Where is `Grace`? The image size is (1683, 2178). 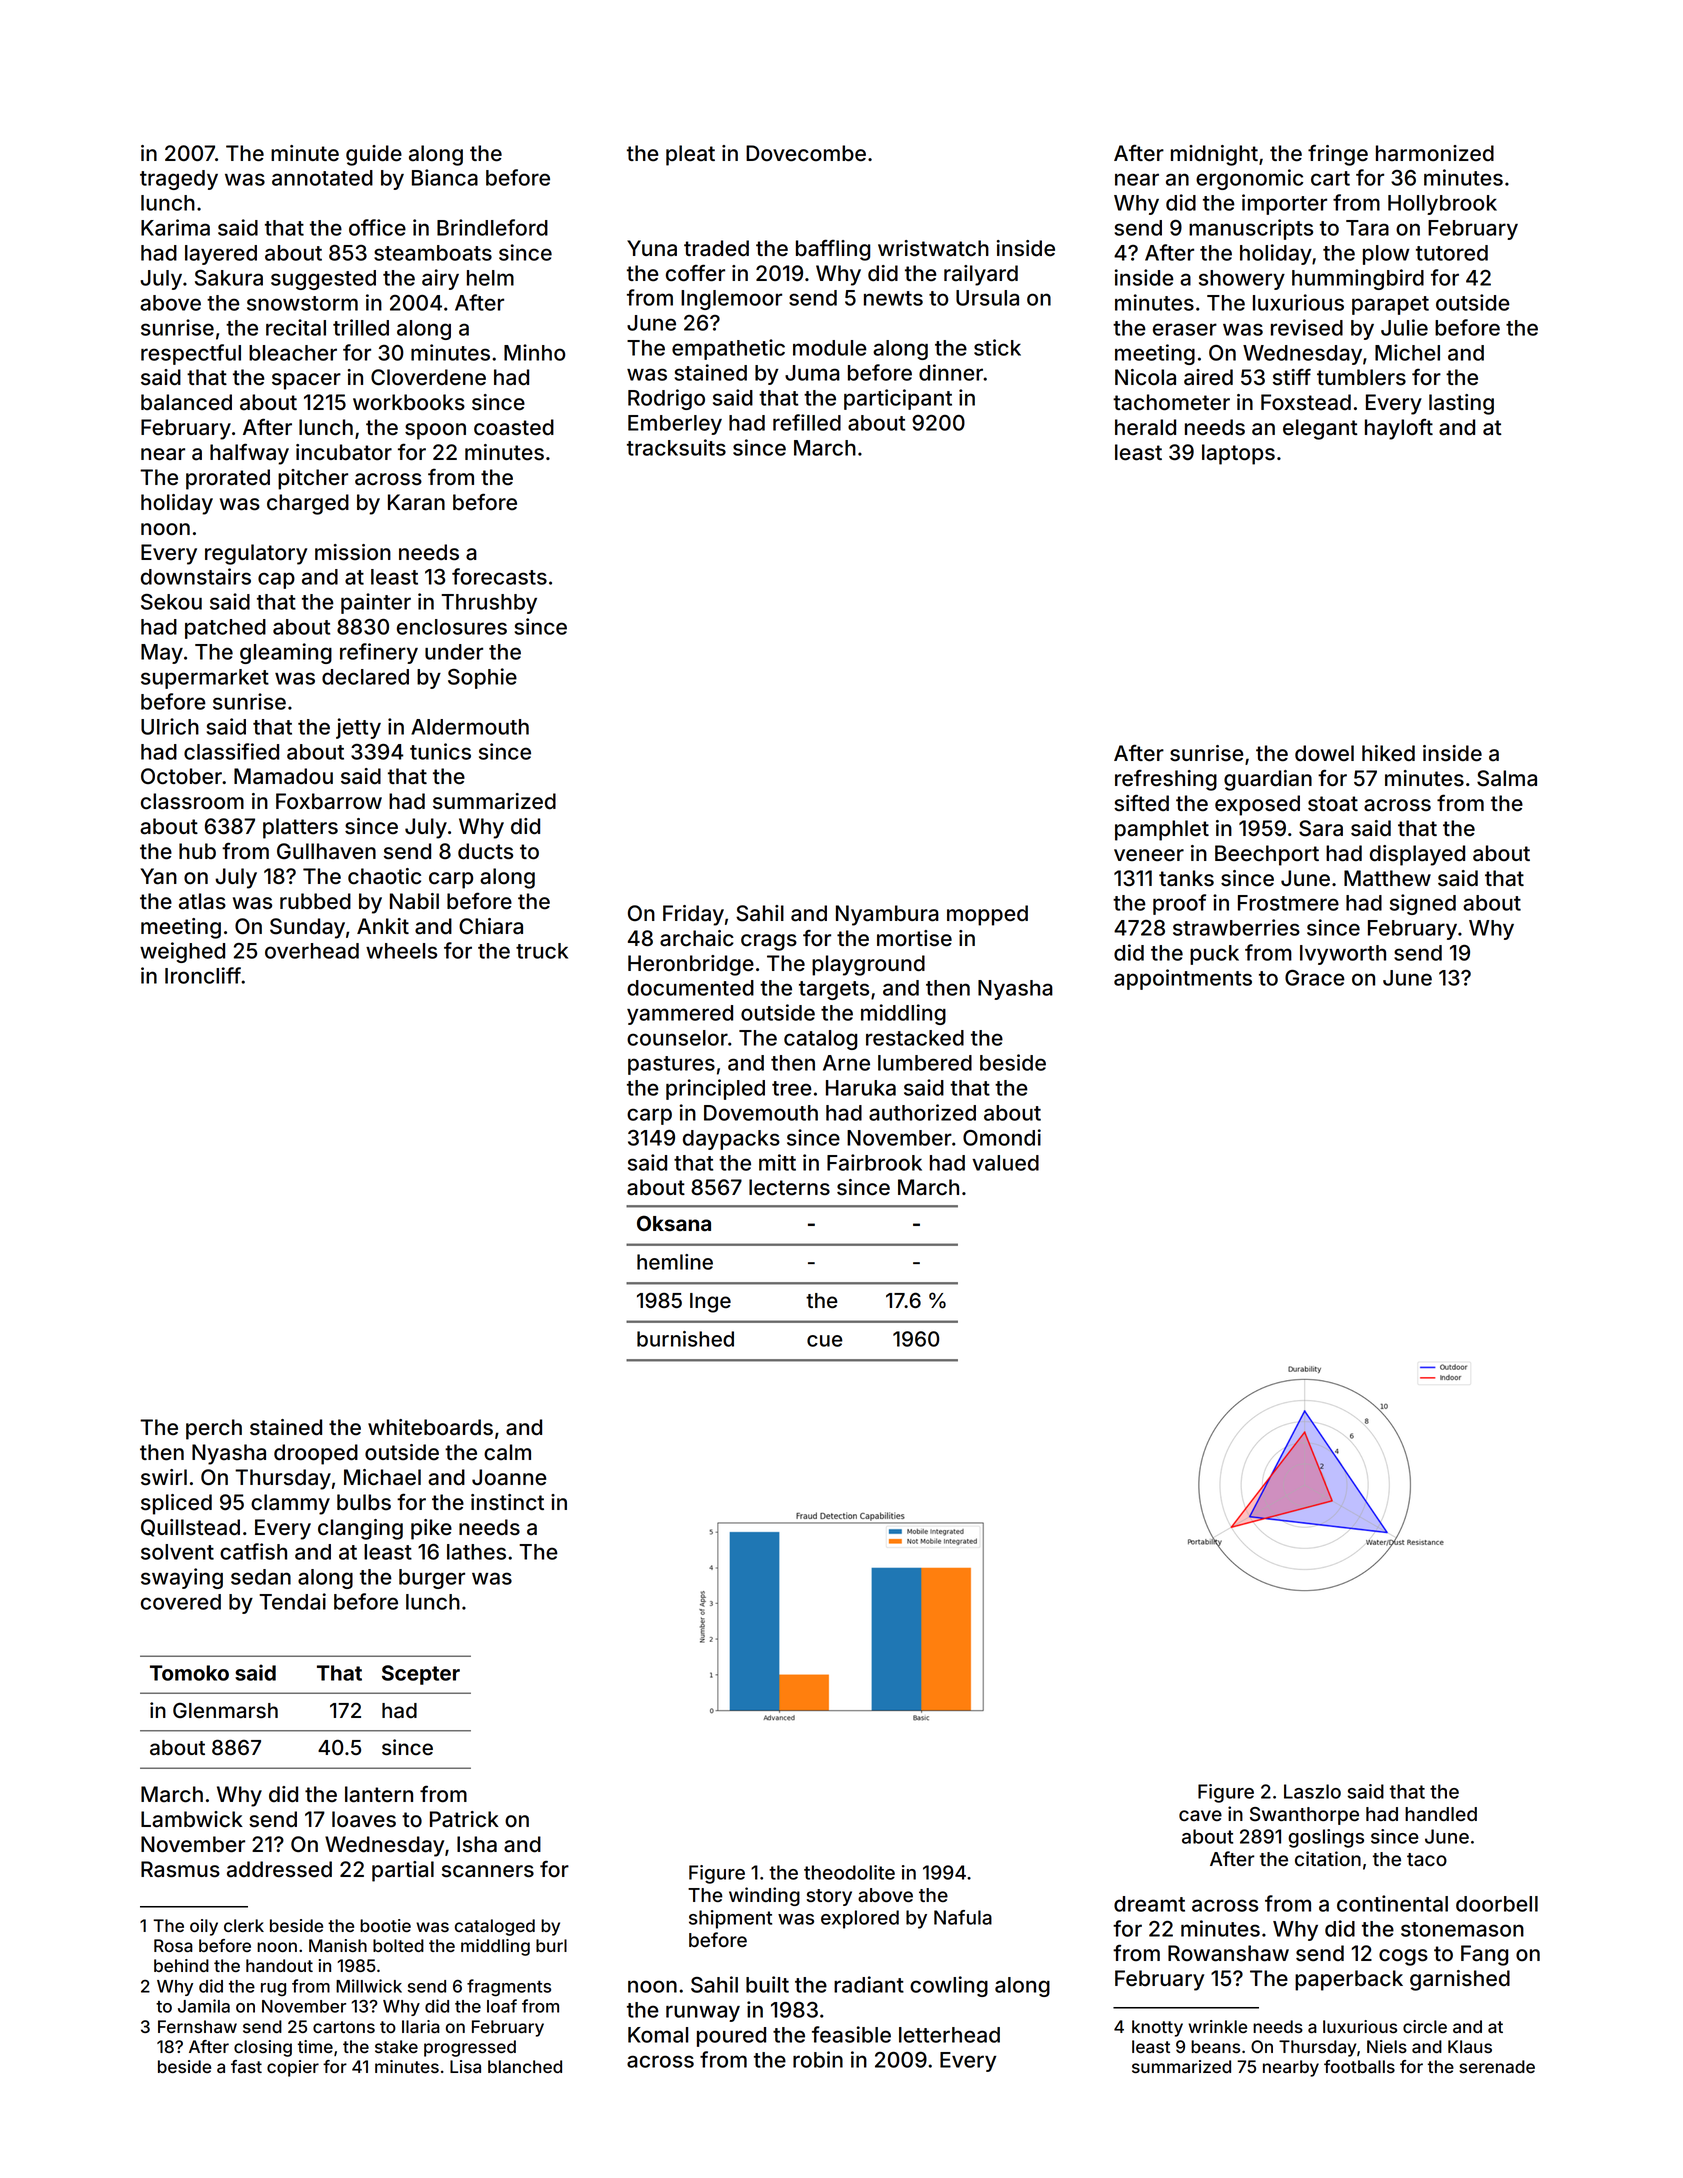 Grace is located at coordinates (1315, 978).
